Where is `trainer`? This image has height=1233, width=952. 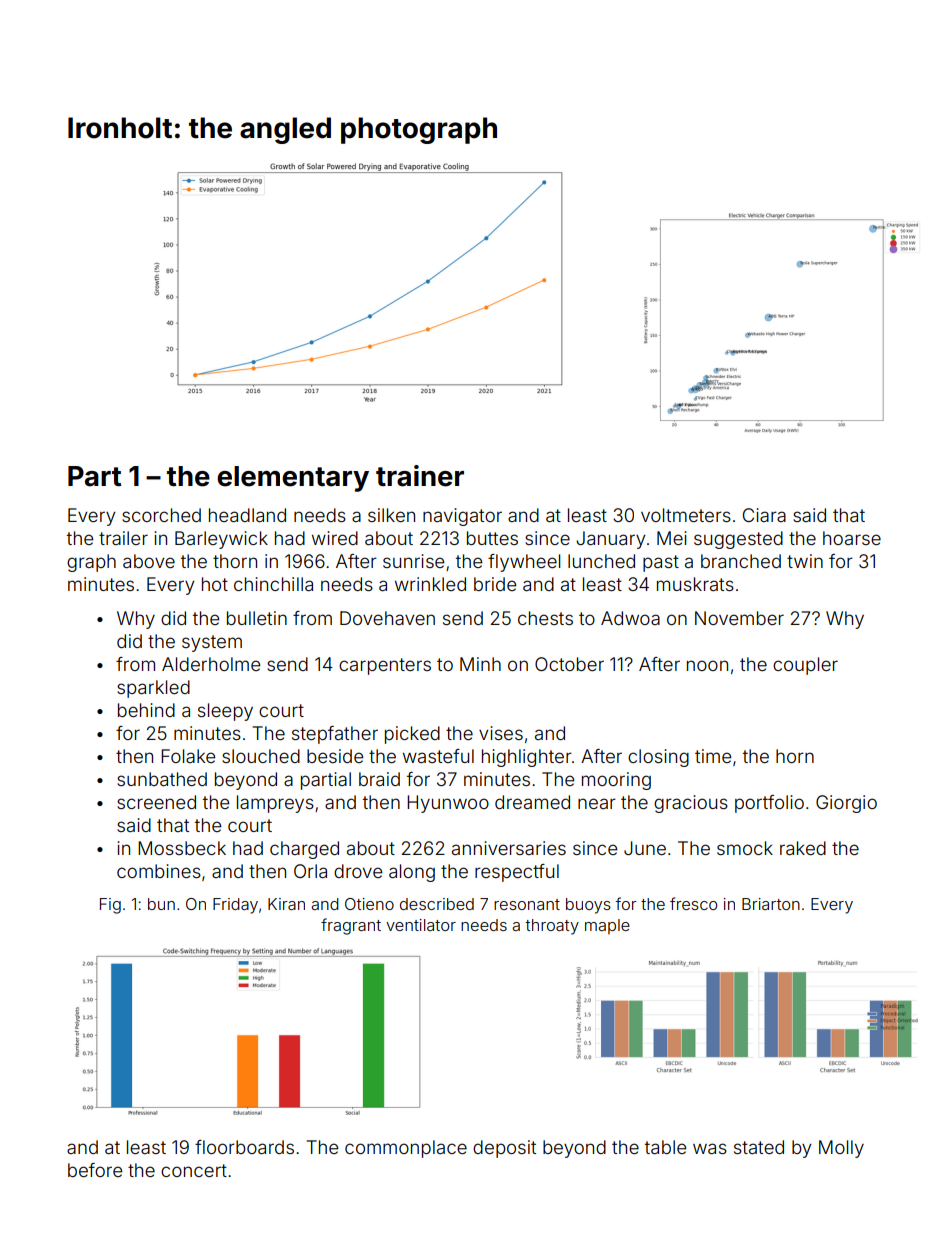 trainer is located at coordinates (420, 476).
